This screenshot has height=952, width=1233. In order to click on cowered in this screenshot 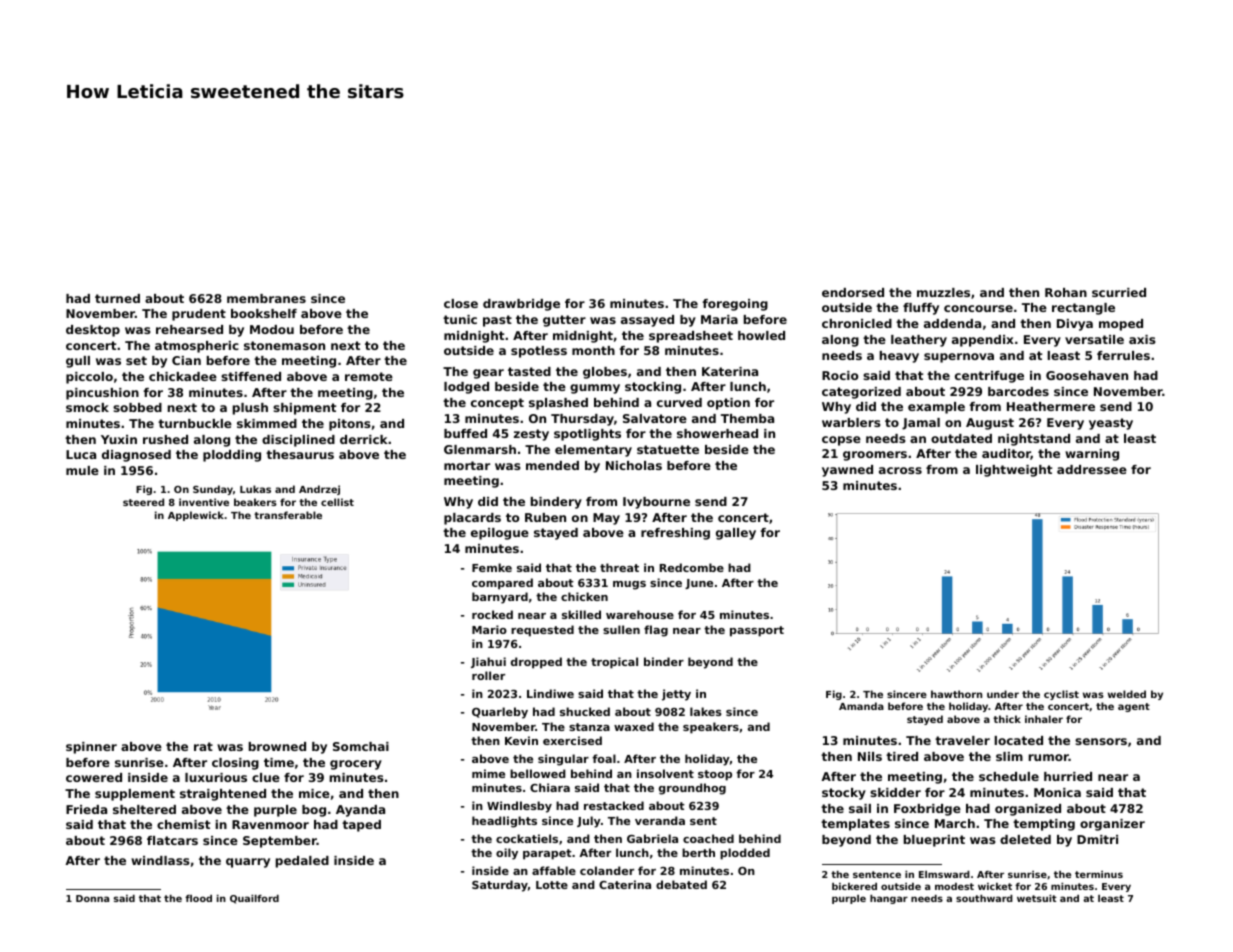, I will do `click(94, 777)`.
